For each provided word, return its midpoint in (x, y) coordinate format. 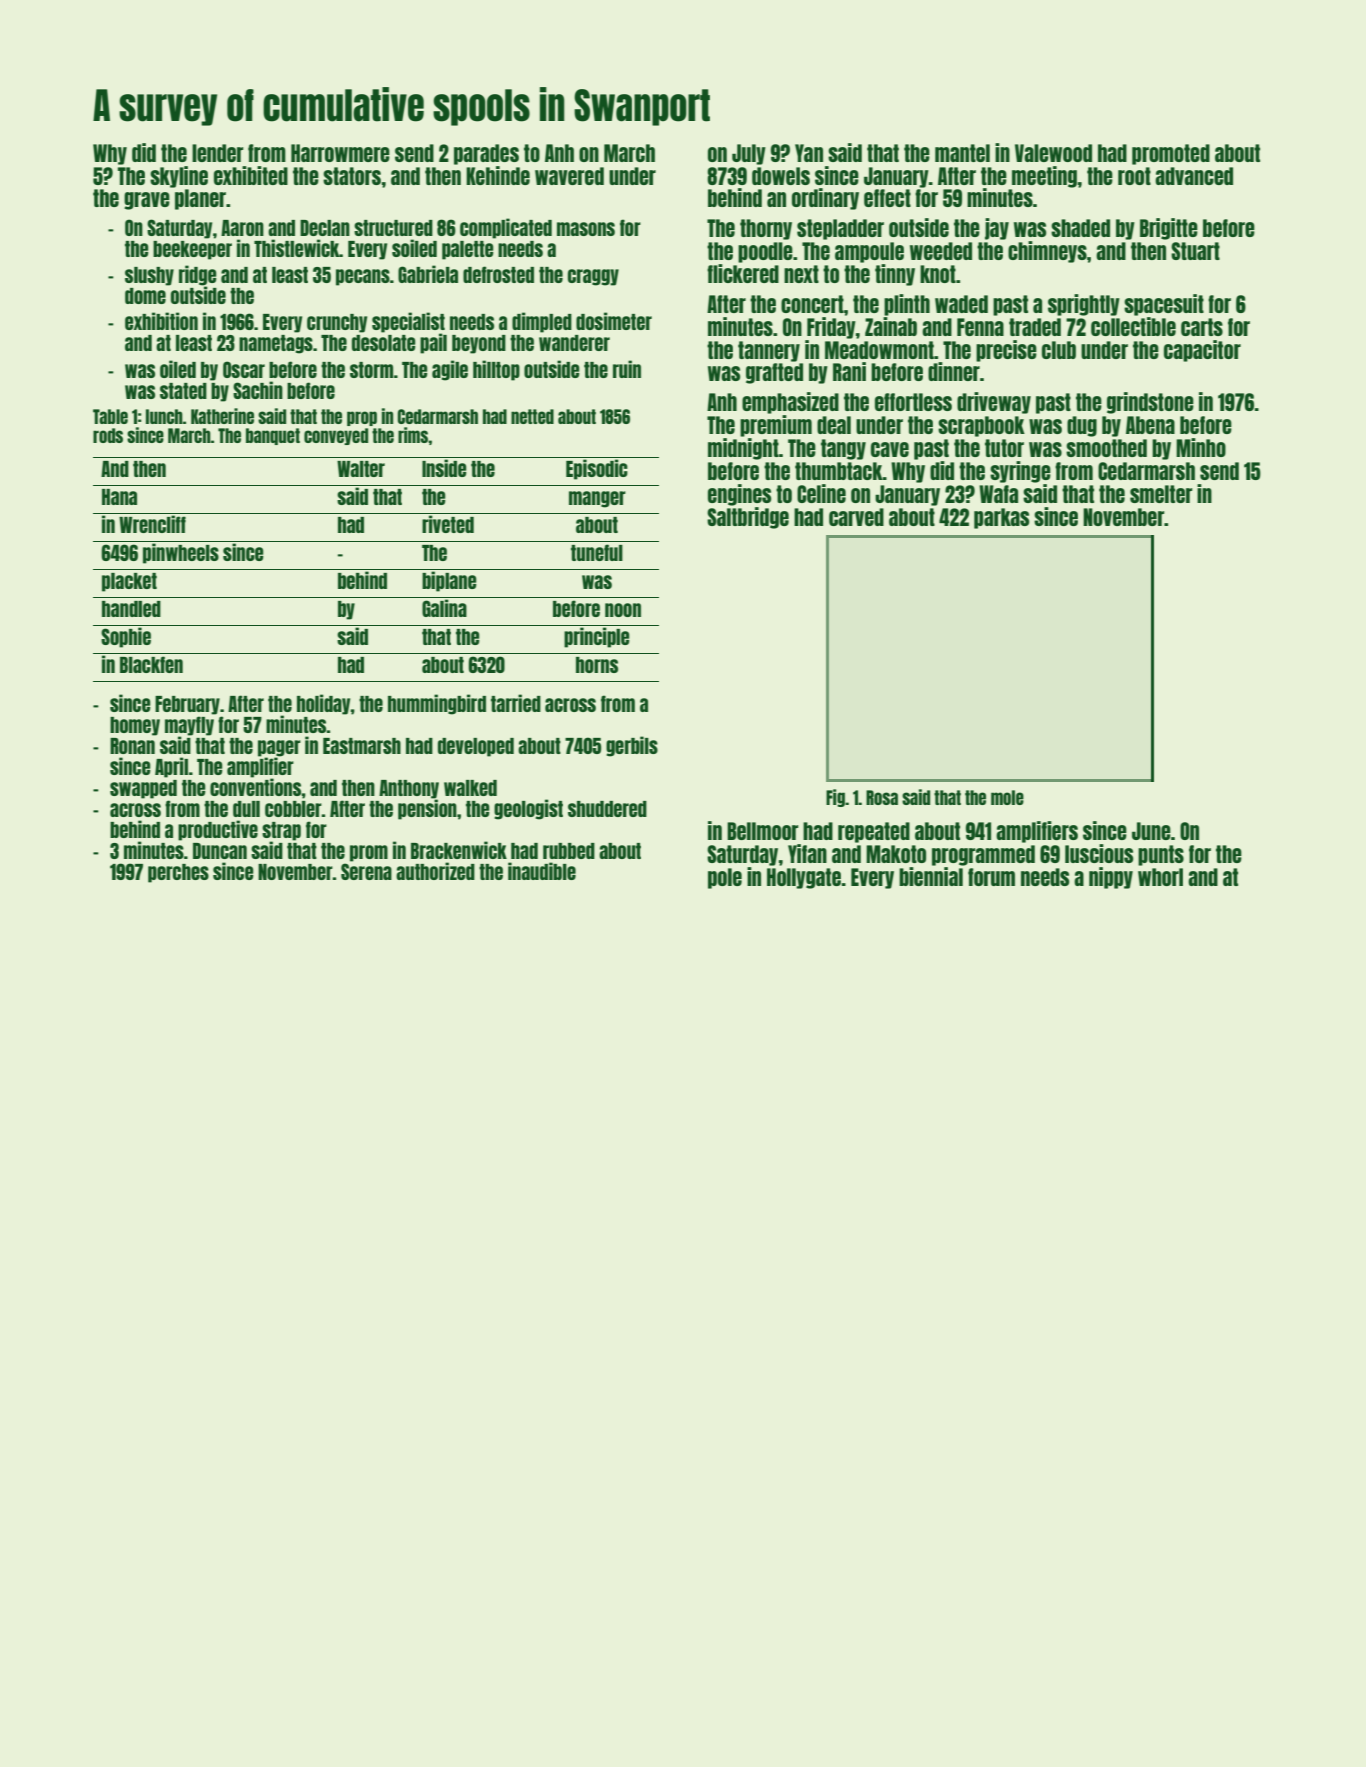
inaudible (542, 871)
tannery (769, 351)
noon (623, 610)
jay (997, 229)
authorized (435, 871)
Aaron (242, 228)
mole (1007, 797)
